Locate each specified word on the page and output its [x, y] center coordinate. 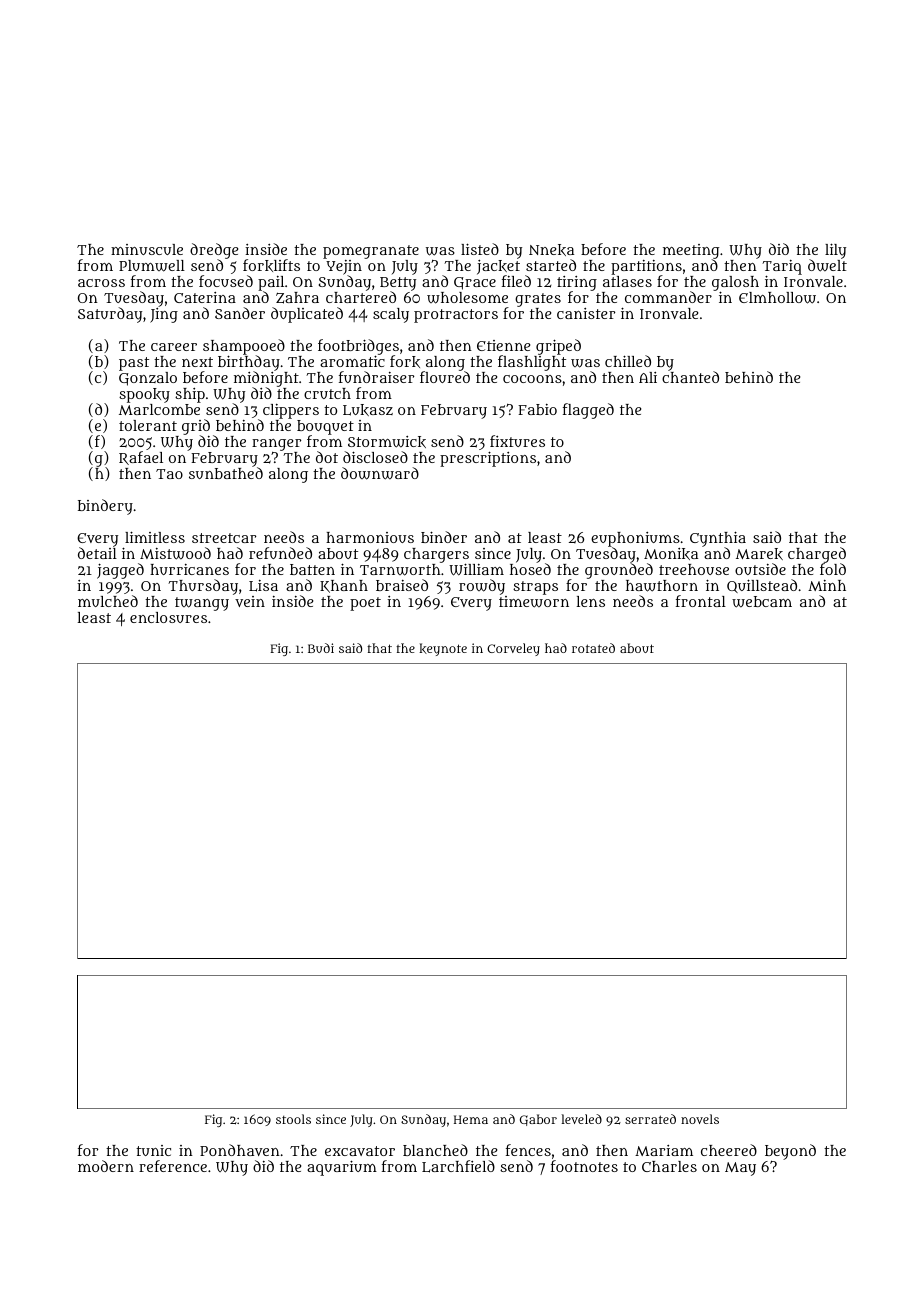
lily [835, 251]
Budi [321, 648]
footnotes [584, 1166]
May [740, 1169]
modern [106, 1166]
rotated [593, 648]
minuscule [147, 249]
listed [480, 249]
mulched [108, 601]
